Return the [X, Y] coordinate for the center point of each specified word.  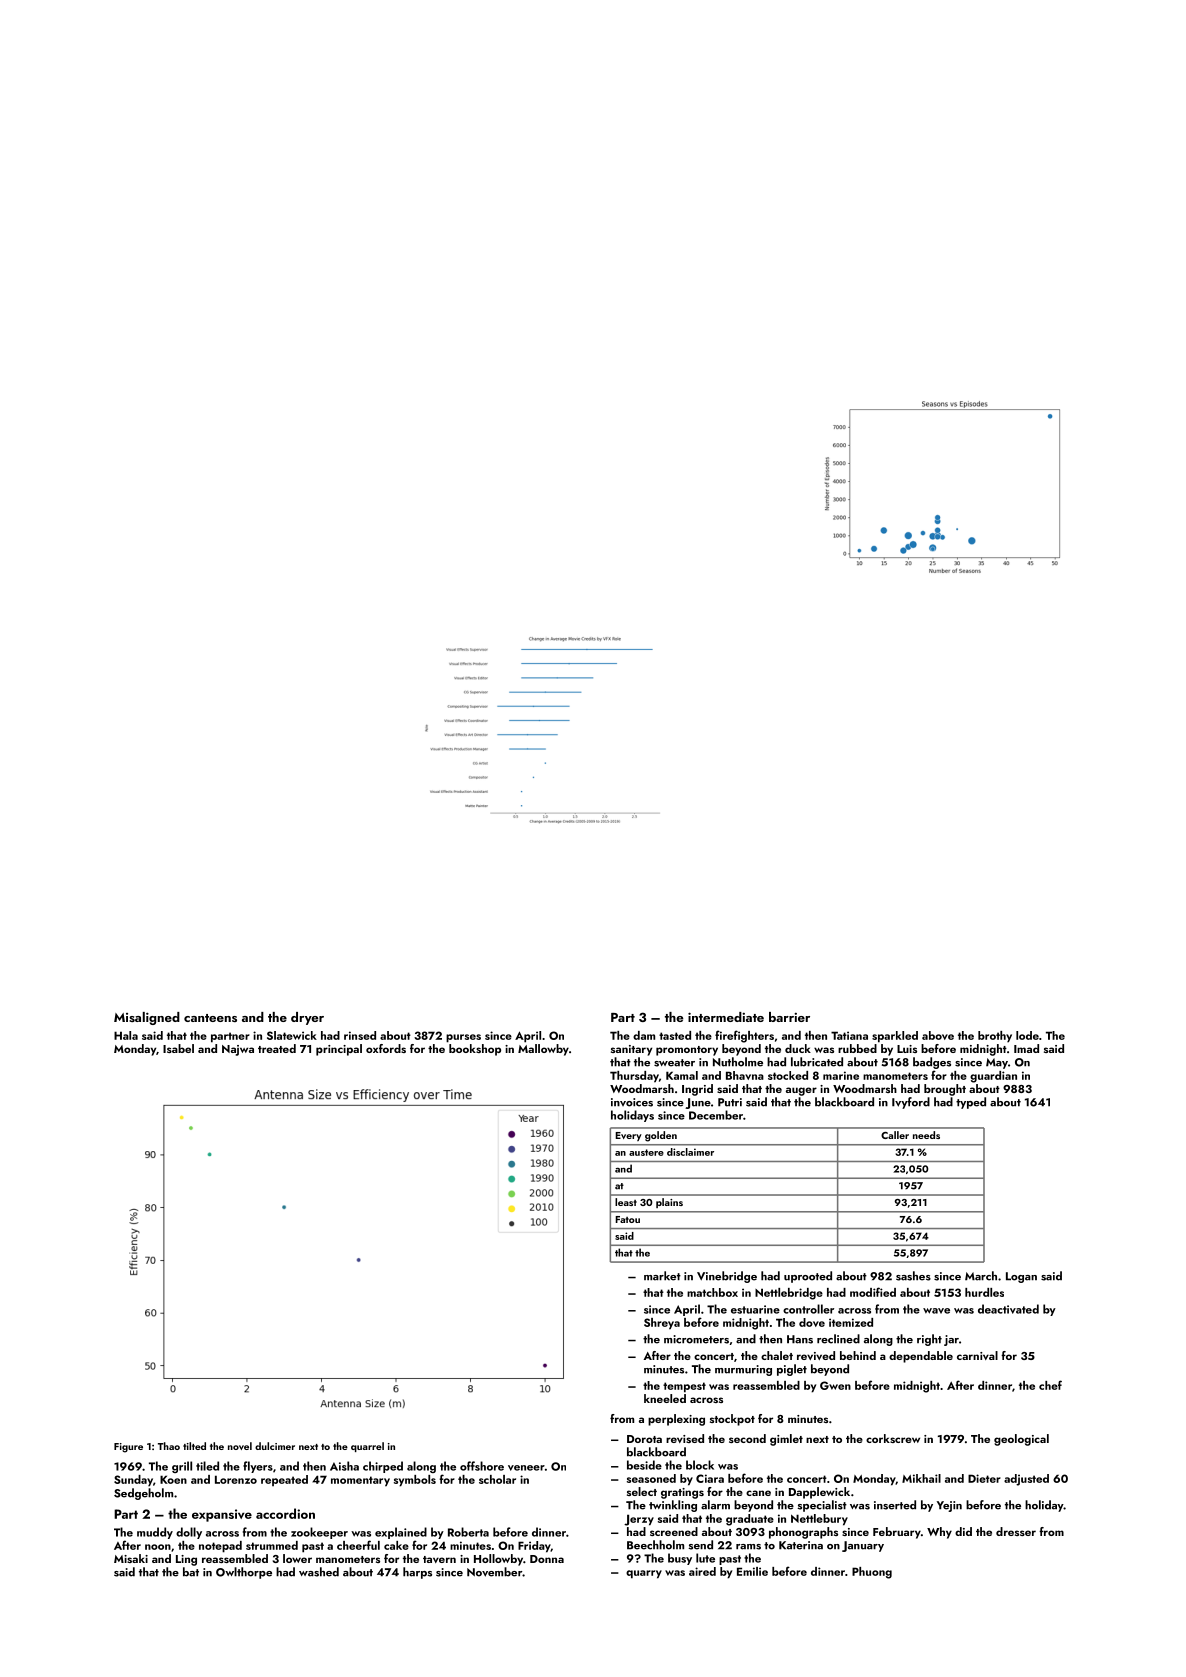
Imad [1026, 1048]
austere [646, 1152]
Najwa [238, 1050]
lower [297, 1558]
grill [182, 1467]
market [662, 1276]
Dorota [644, 1439]
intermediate [726, 1017]
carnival [977, 1355]
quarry [644, 1574]
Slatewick [292, 1035]
